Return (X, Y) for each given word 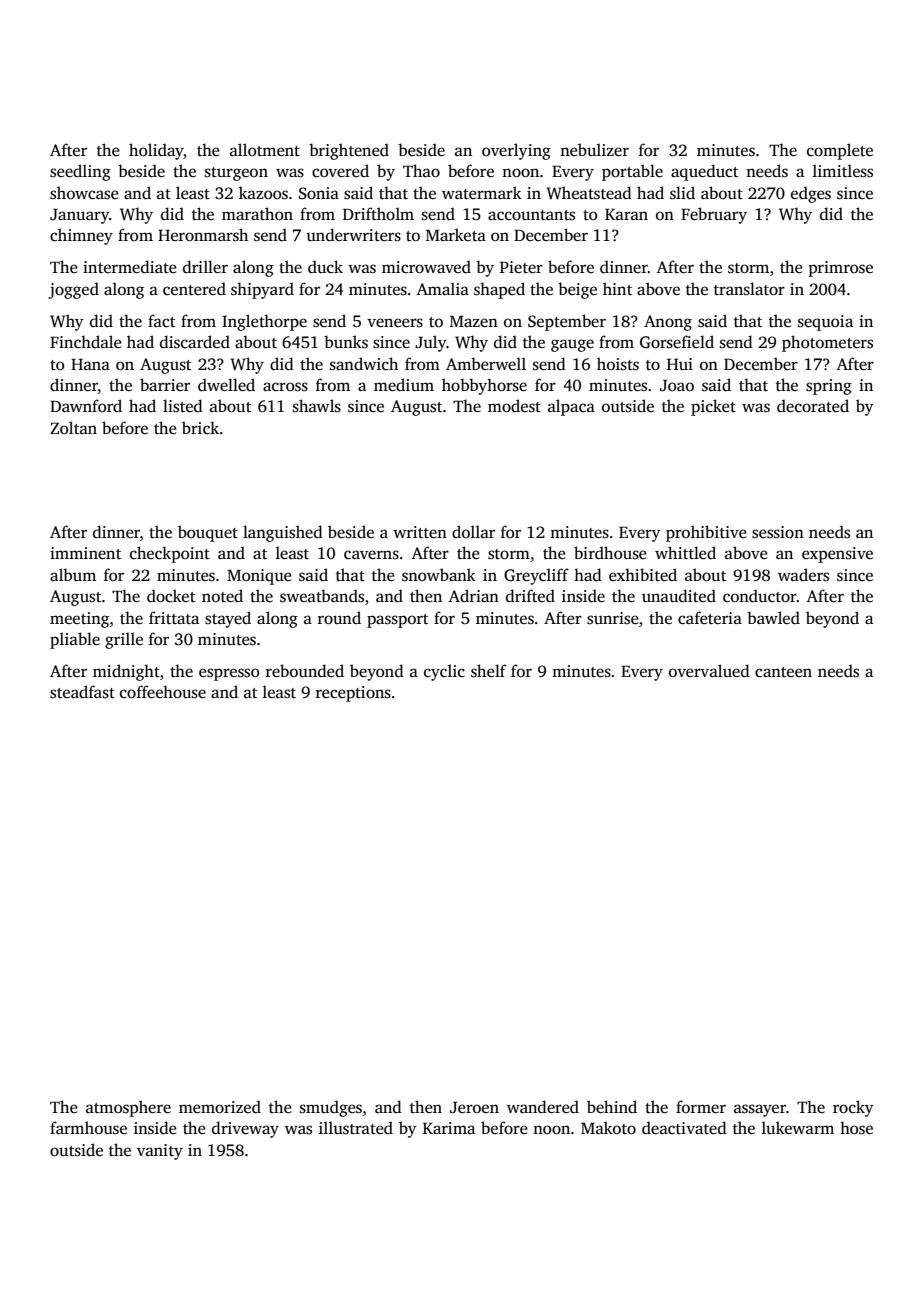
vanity (160, 1152)
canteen (783, 672)
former (701, 1107)
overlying (516, 151)
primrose (841, 269)
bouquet (208, 533)
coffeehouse (163, 692)
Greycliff (536, 576)
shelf (488, 671)
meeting (79, 620)
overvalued (709, 671)
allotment (265, 149)
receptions (353, 694)
